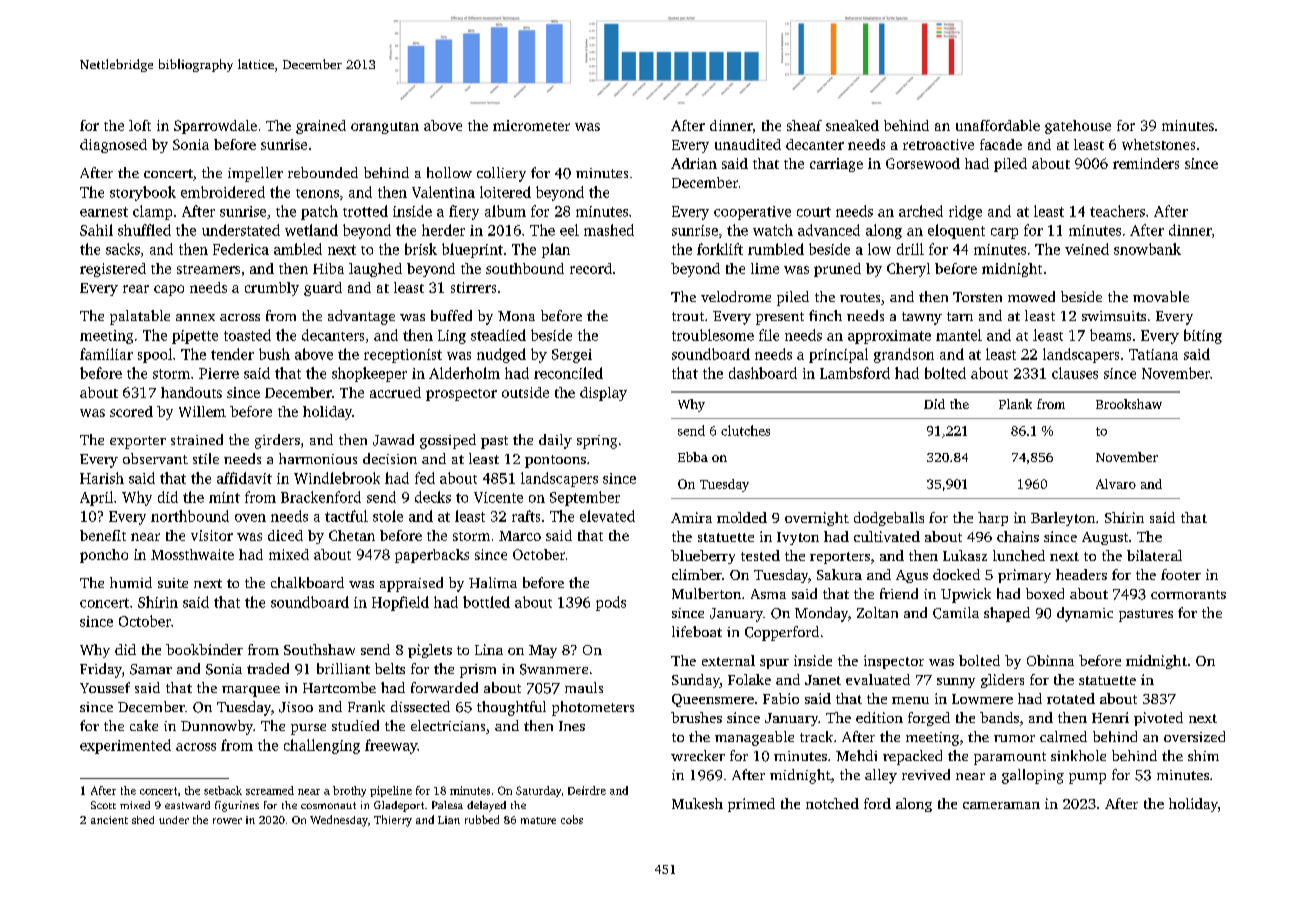 This document has width=1308, height=924. Describe the element at coordinates (391, 746) in the document. I see `freeway` at that location.
